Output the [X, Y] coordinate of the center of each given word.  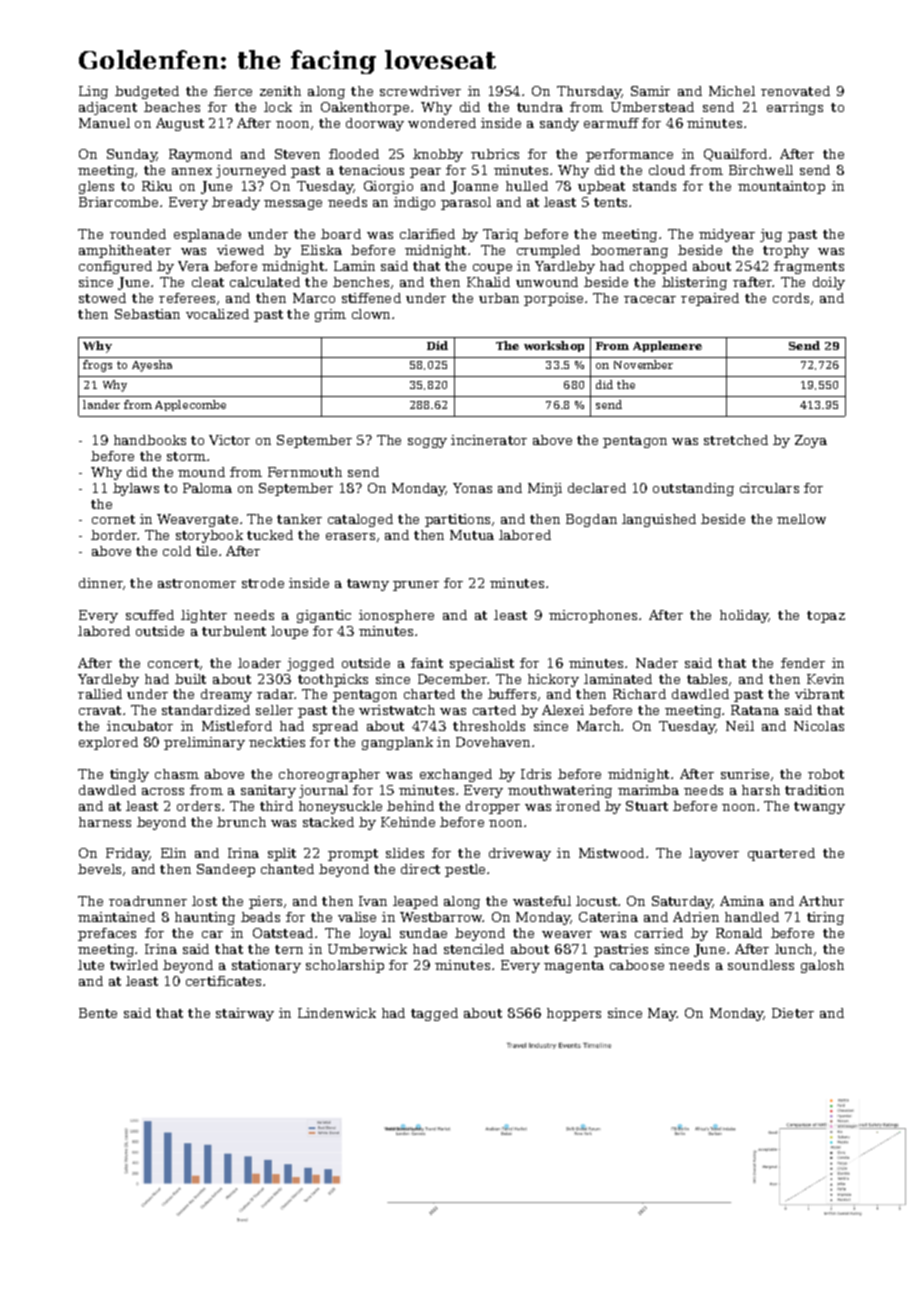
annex [192, 171]
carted [494, 710]
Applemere [667, 346]
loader [259, 663]
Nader [657, 663]
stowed [102, 298]
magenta [574, 967]
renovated [795, 91]
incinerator [489, 440]
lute [91, 965]
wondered [442, 123]
